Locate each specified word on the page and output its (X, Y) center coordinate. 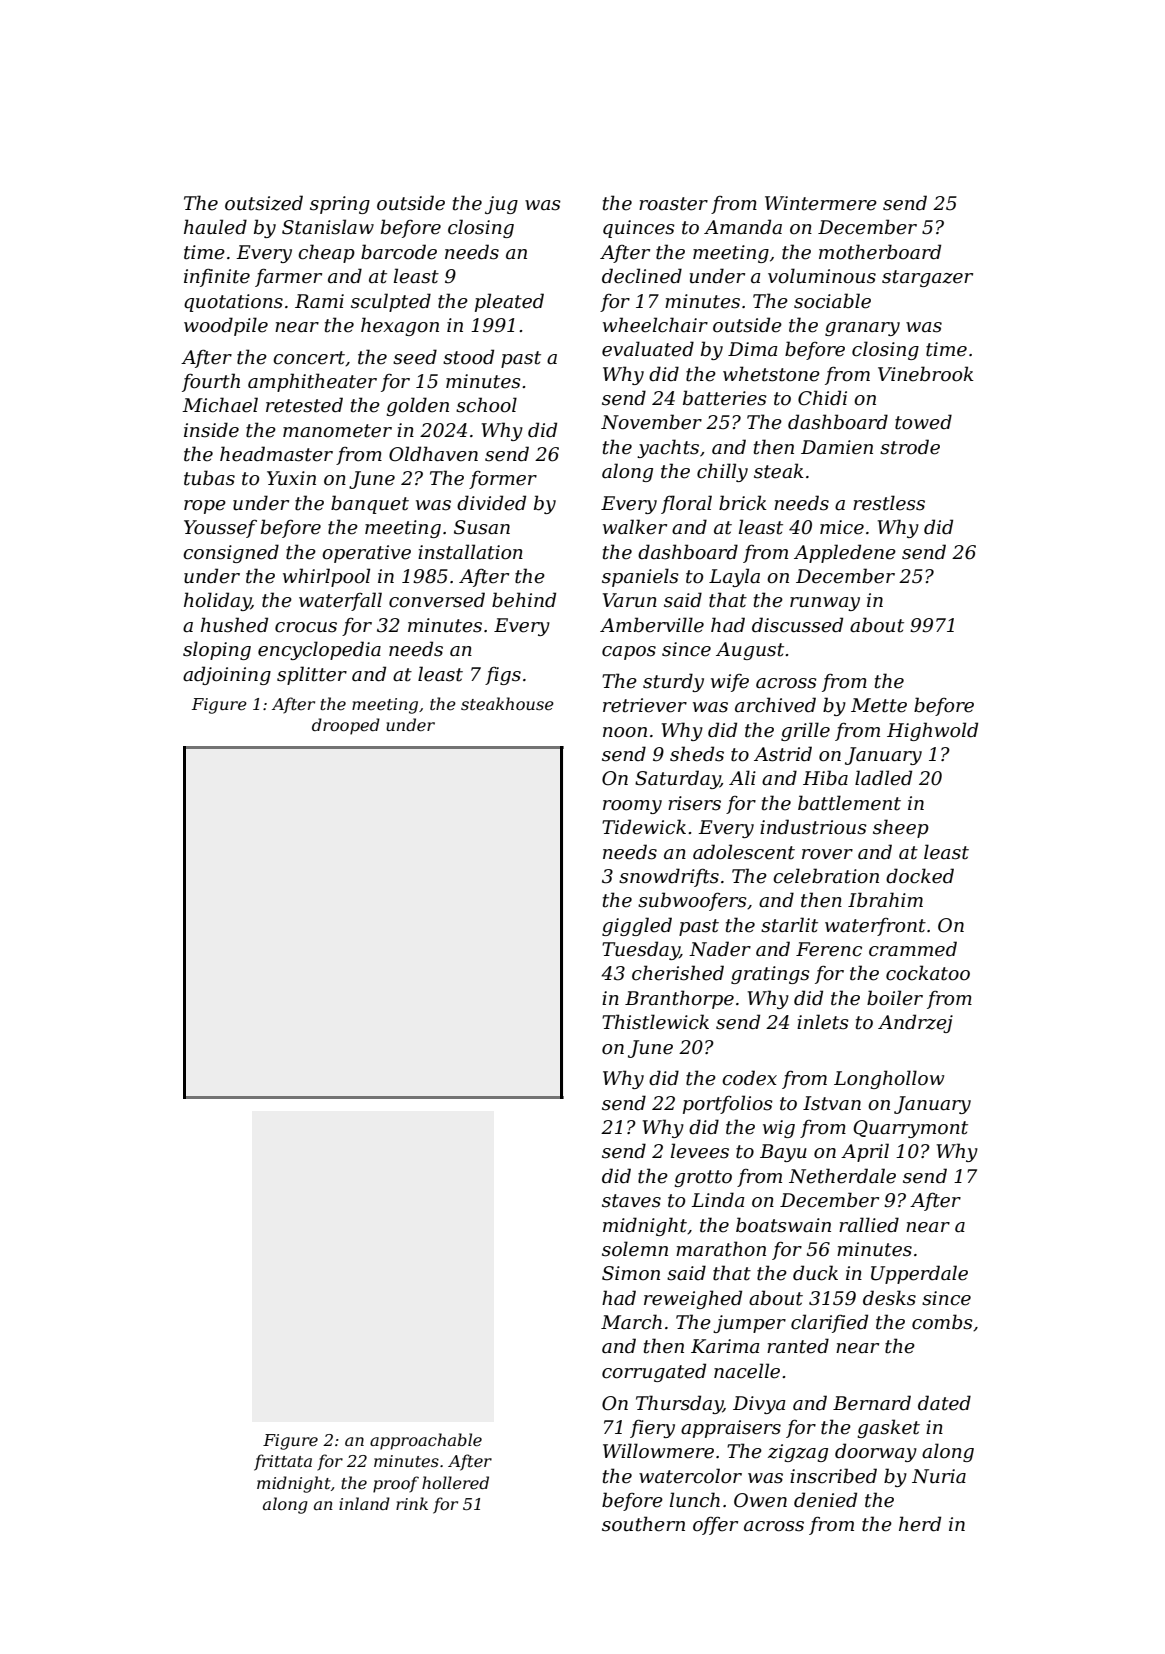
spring (340, 205)
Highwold (932, 731)
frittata (283, 1462)
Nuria (939, 1476)
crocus (306, 627)
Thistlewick (655, 1022)
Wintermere (821, 203)
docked (920, 876)
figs (503, 676)
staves (631, 1201)
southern (643, 1524)
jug (501, 205)
